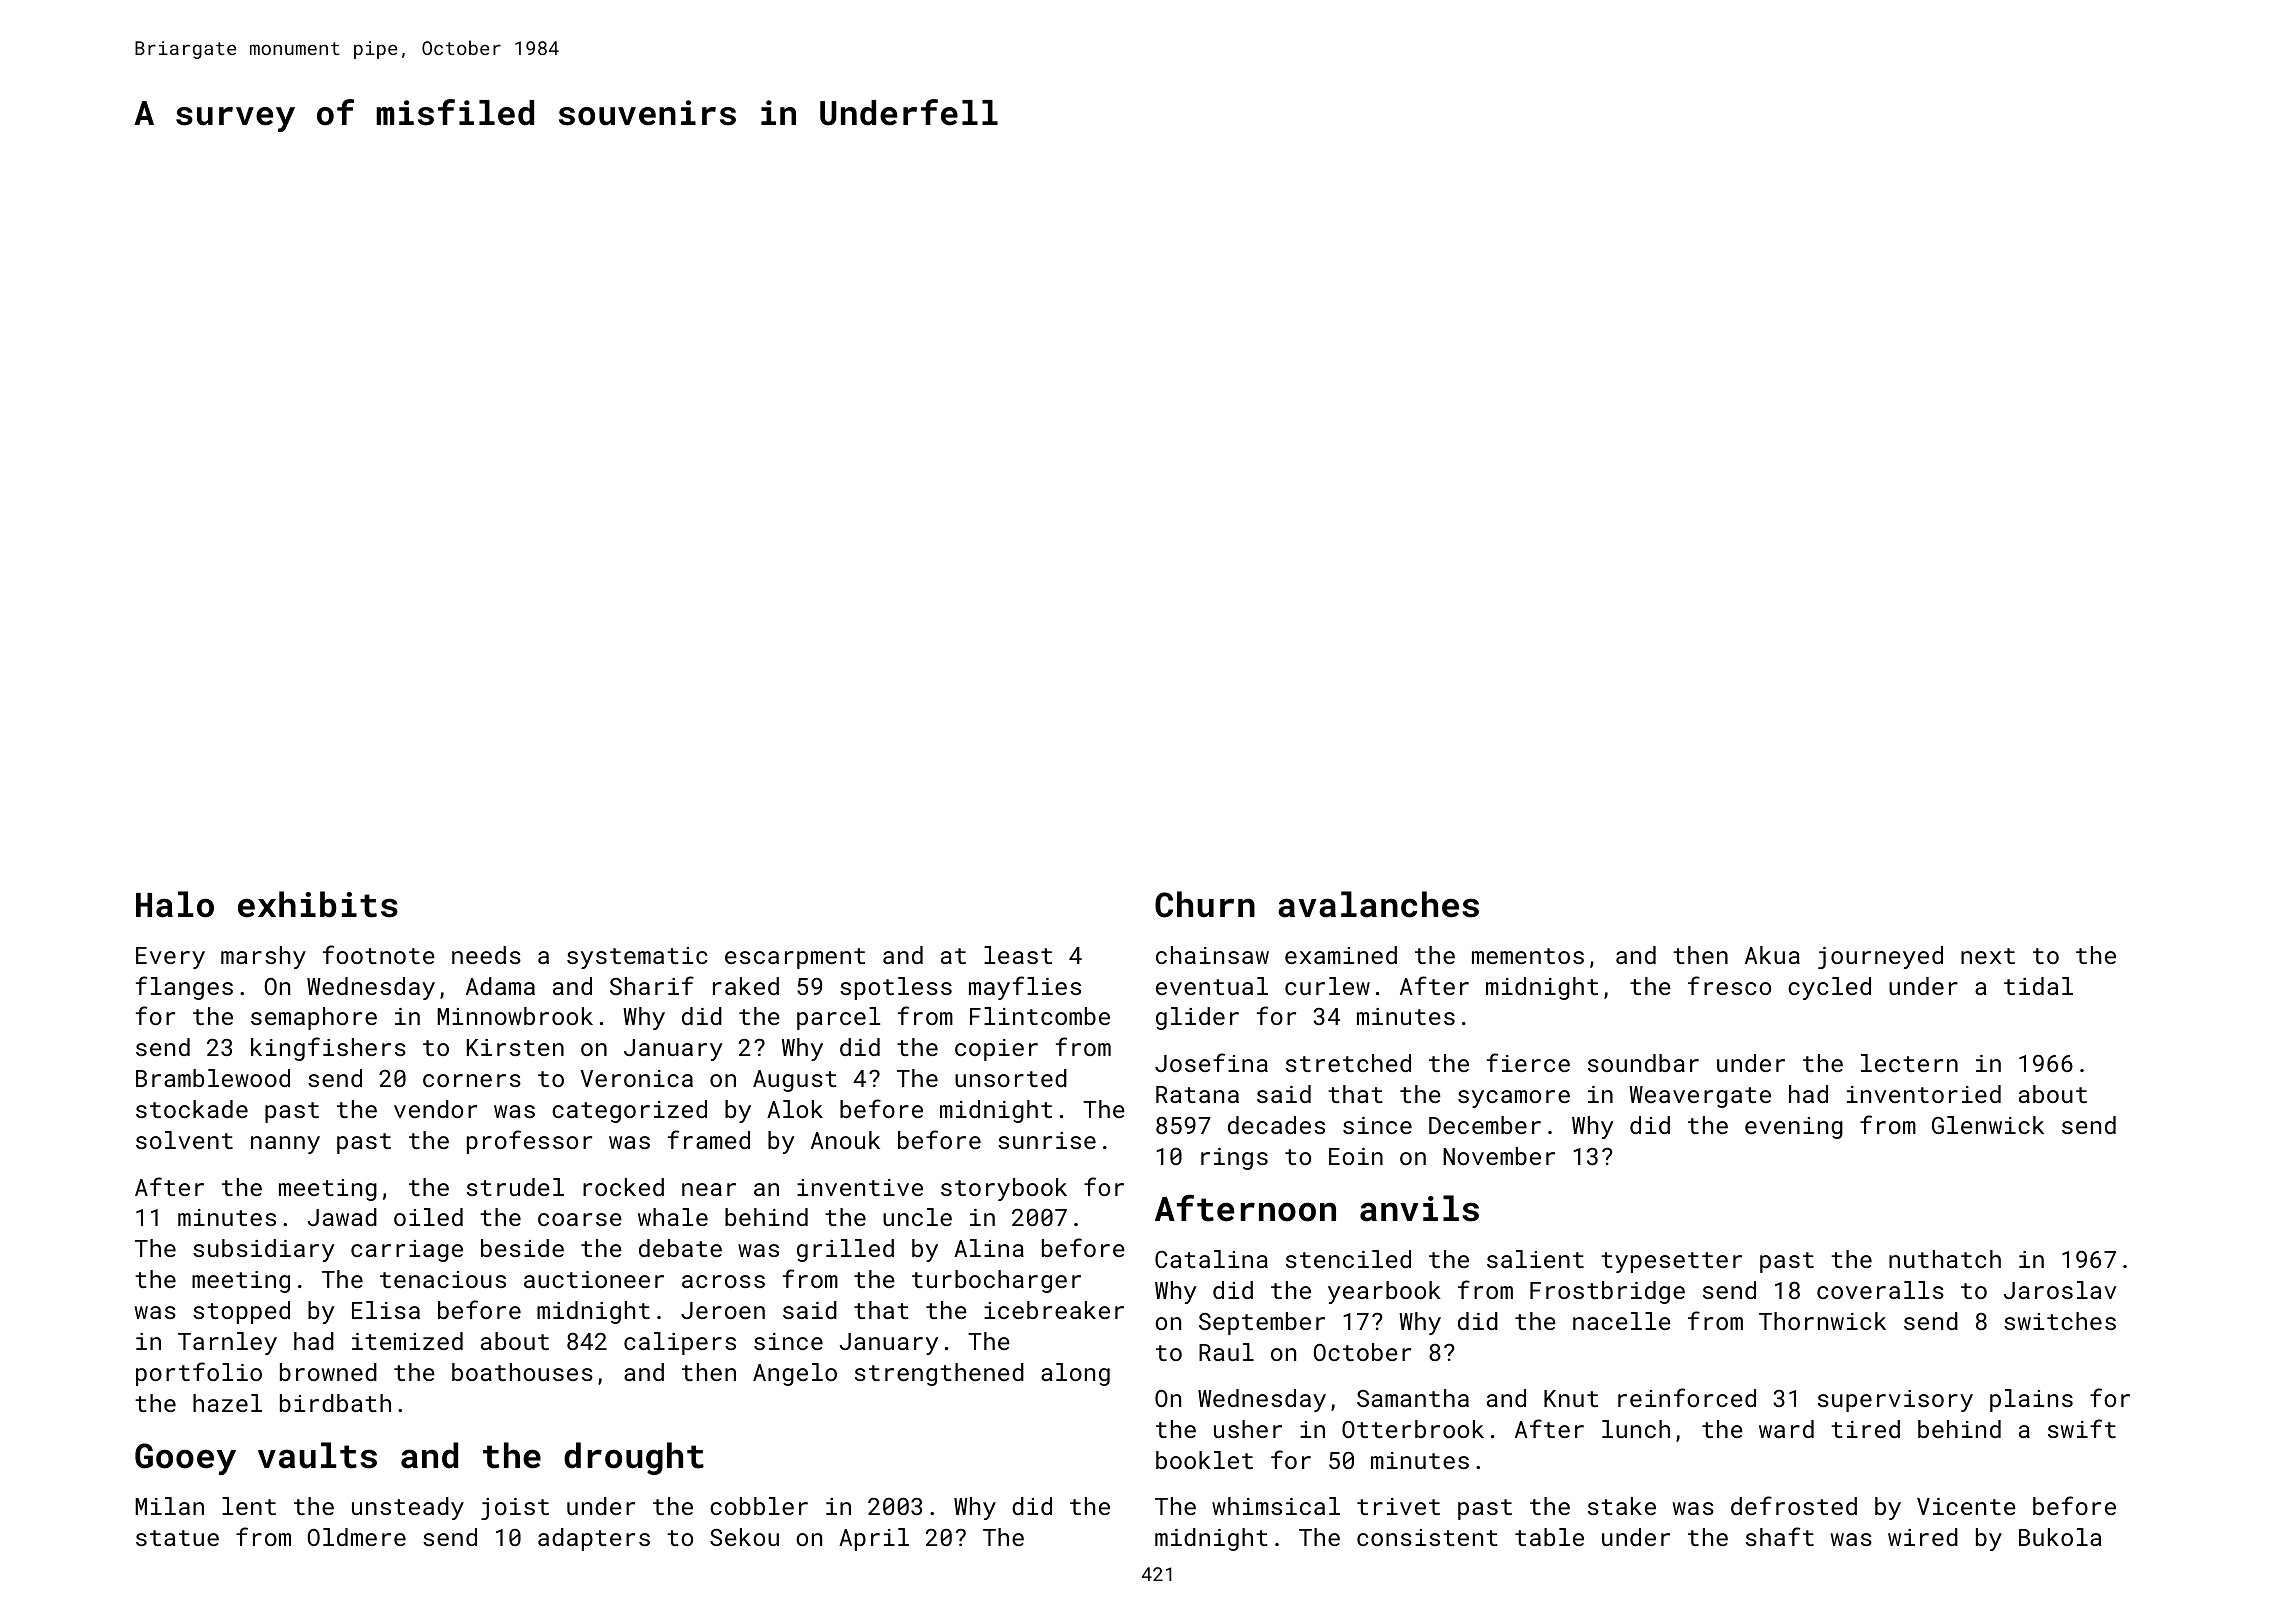 This screenshot has height=1614, width=2282. What do you see at coordinates (2059, 1290) in the screenshot?
I see `Jaroslav` at bounding box center [2059, 1290].
